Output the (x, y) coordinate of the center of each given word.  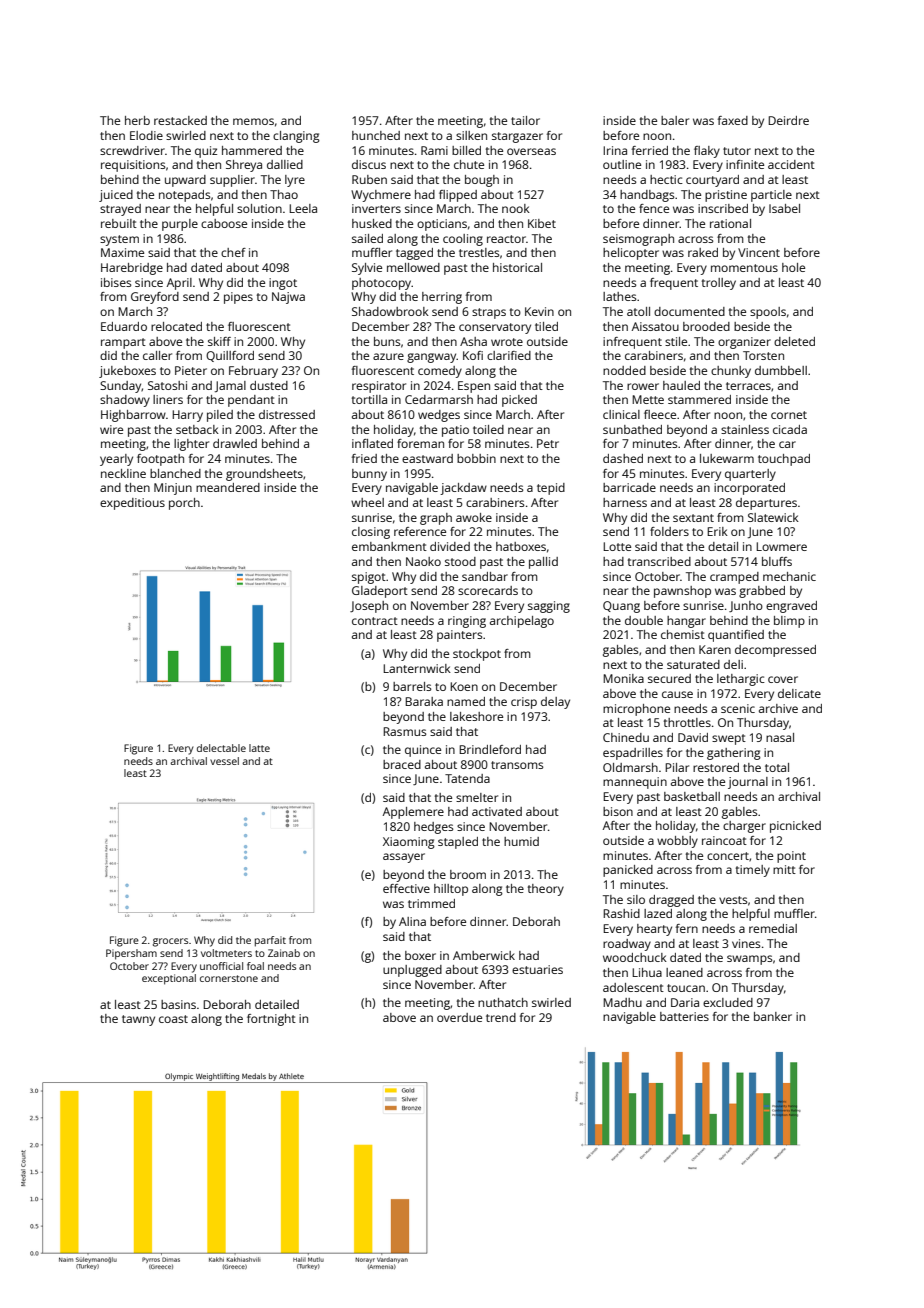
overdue (459, 1017)
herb (137, 120)
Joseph (369, 607)
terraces (748, 386)
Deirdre (788, 120)
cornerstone (229, 978)
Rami (434, 150)
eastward (427, 458)
